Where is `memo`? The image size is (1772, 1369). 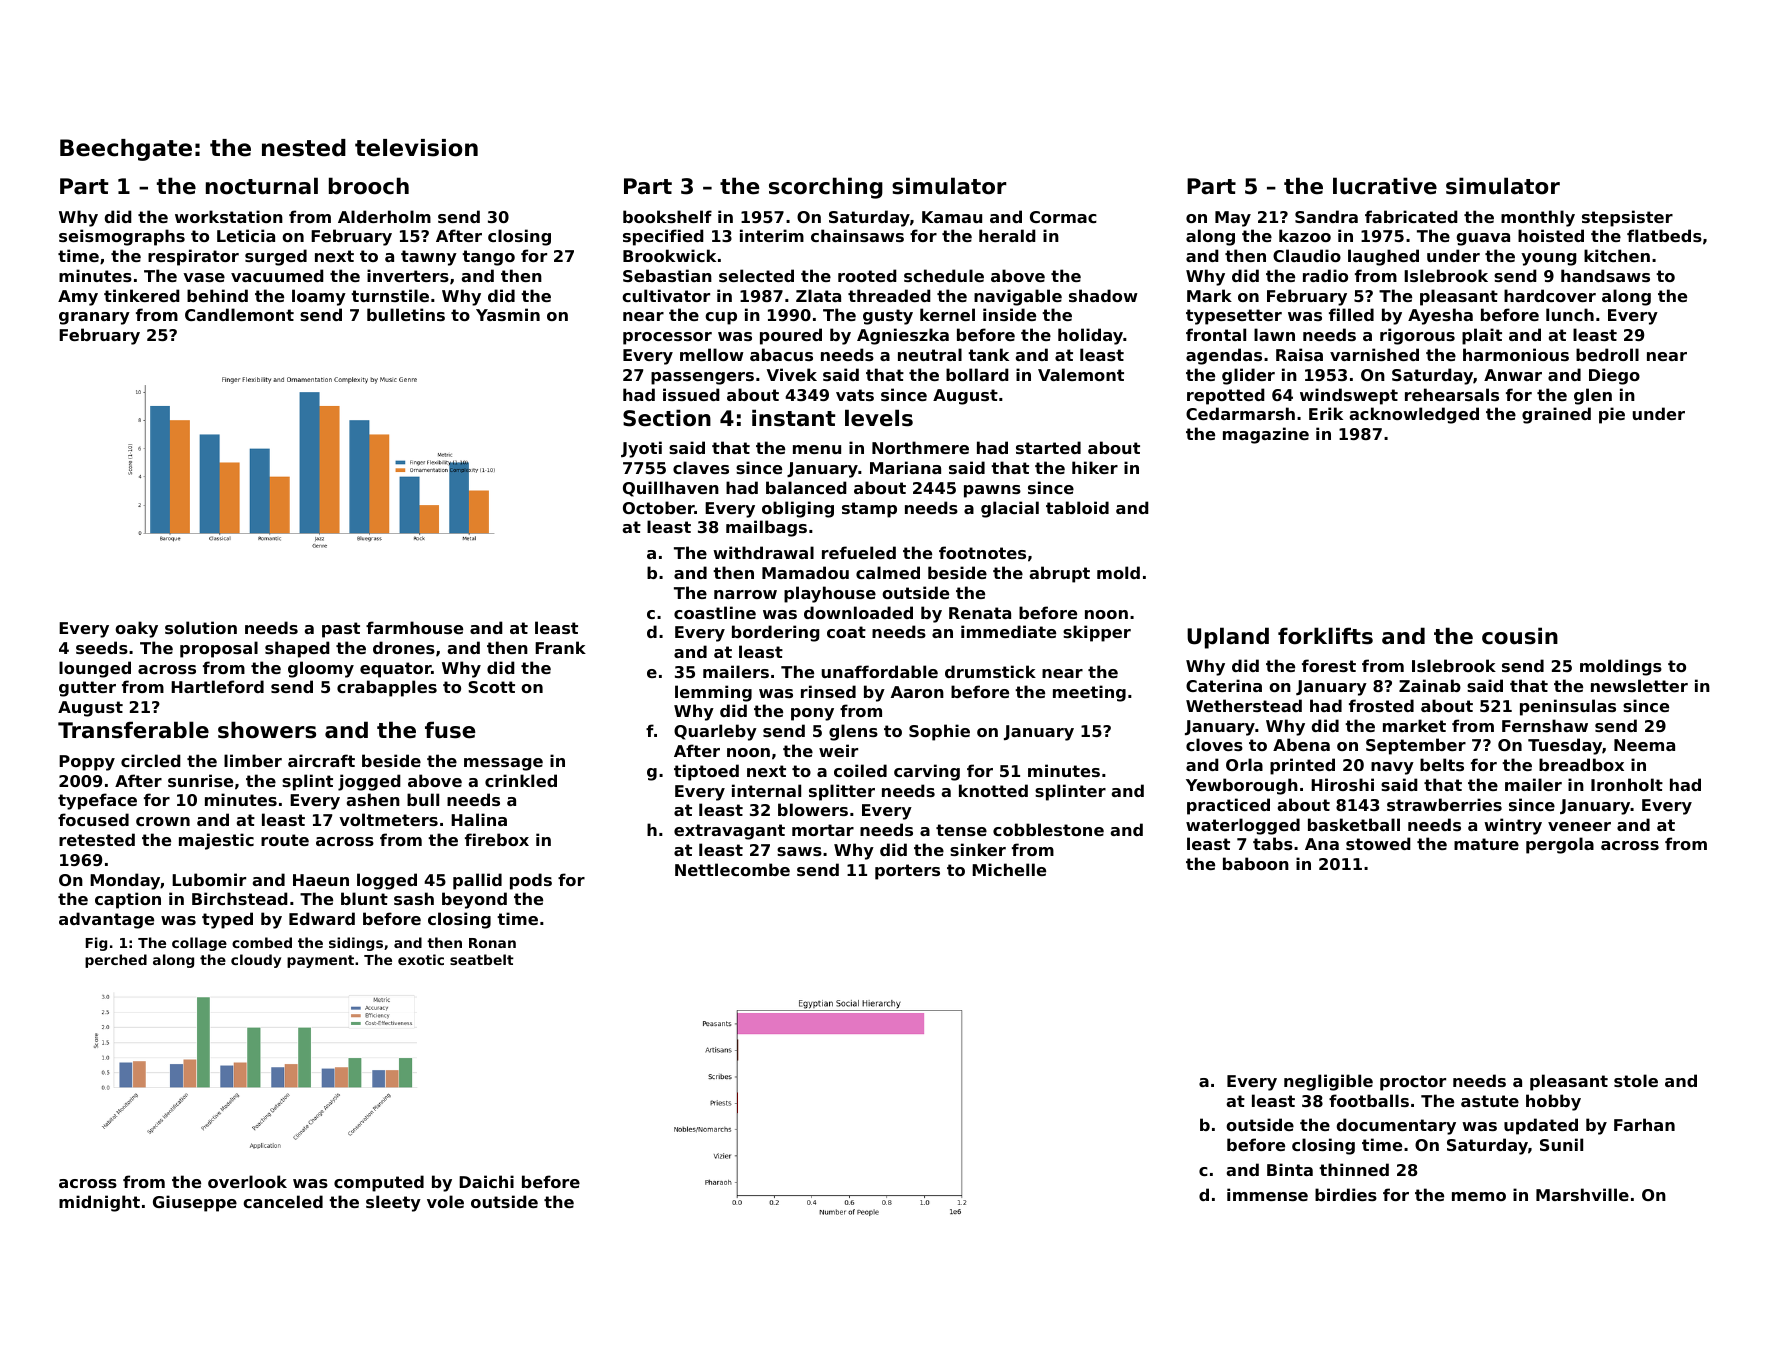
memo is located at coordinates (1479, 1196).
